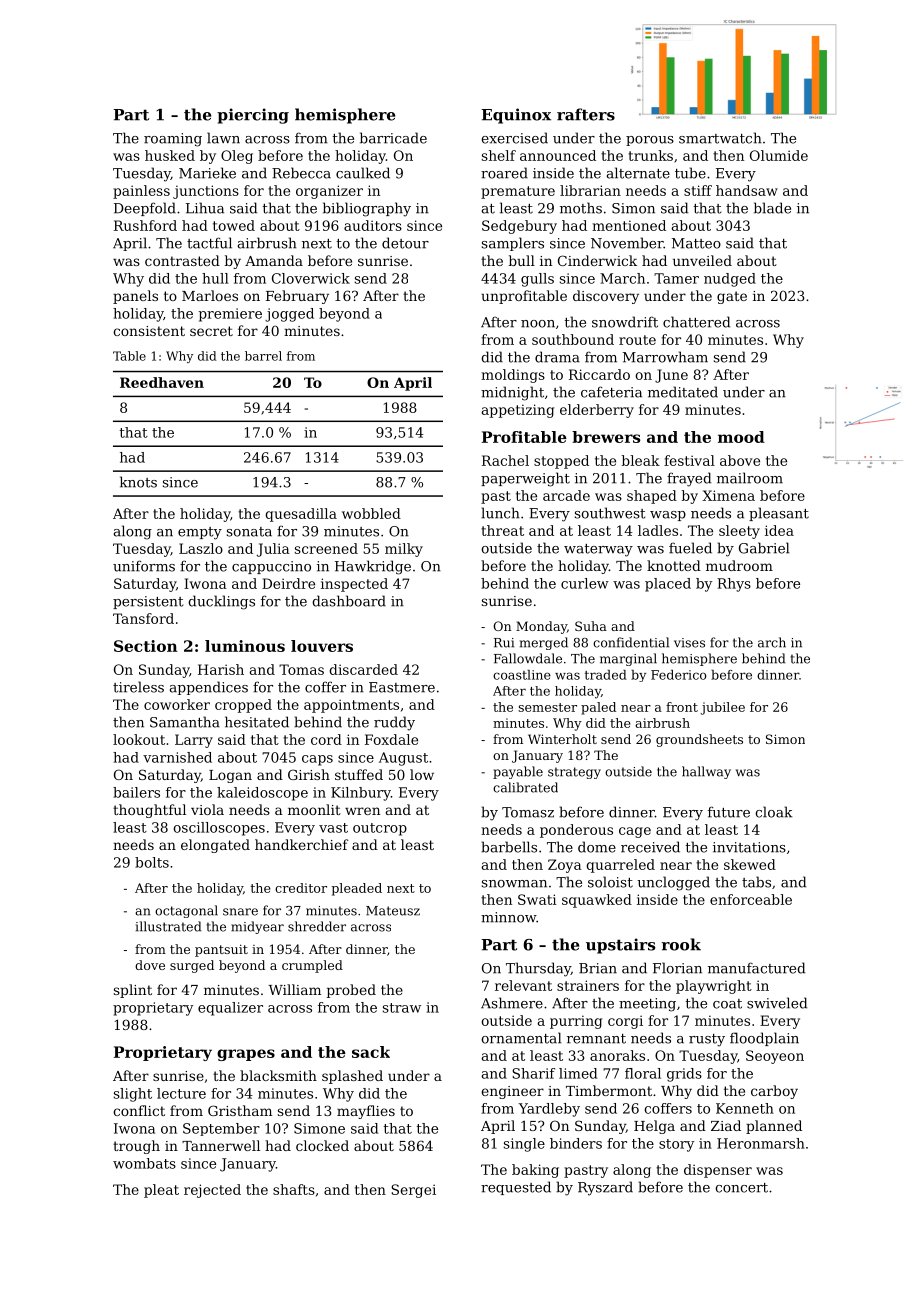  What do you see at coordinates (373, 225) in the image?
I see `auditors` at bounding box center [373, 225].
